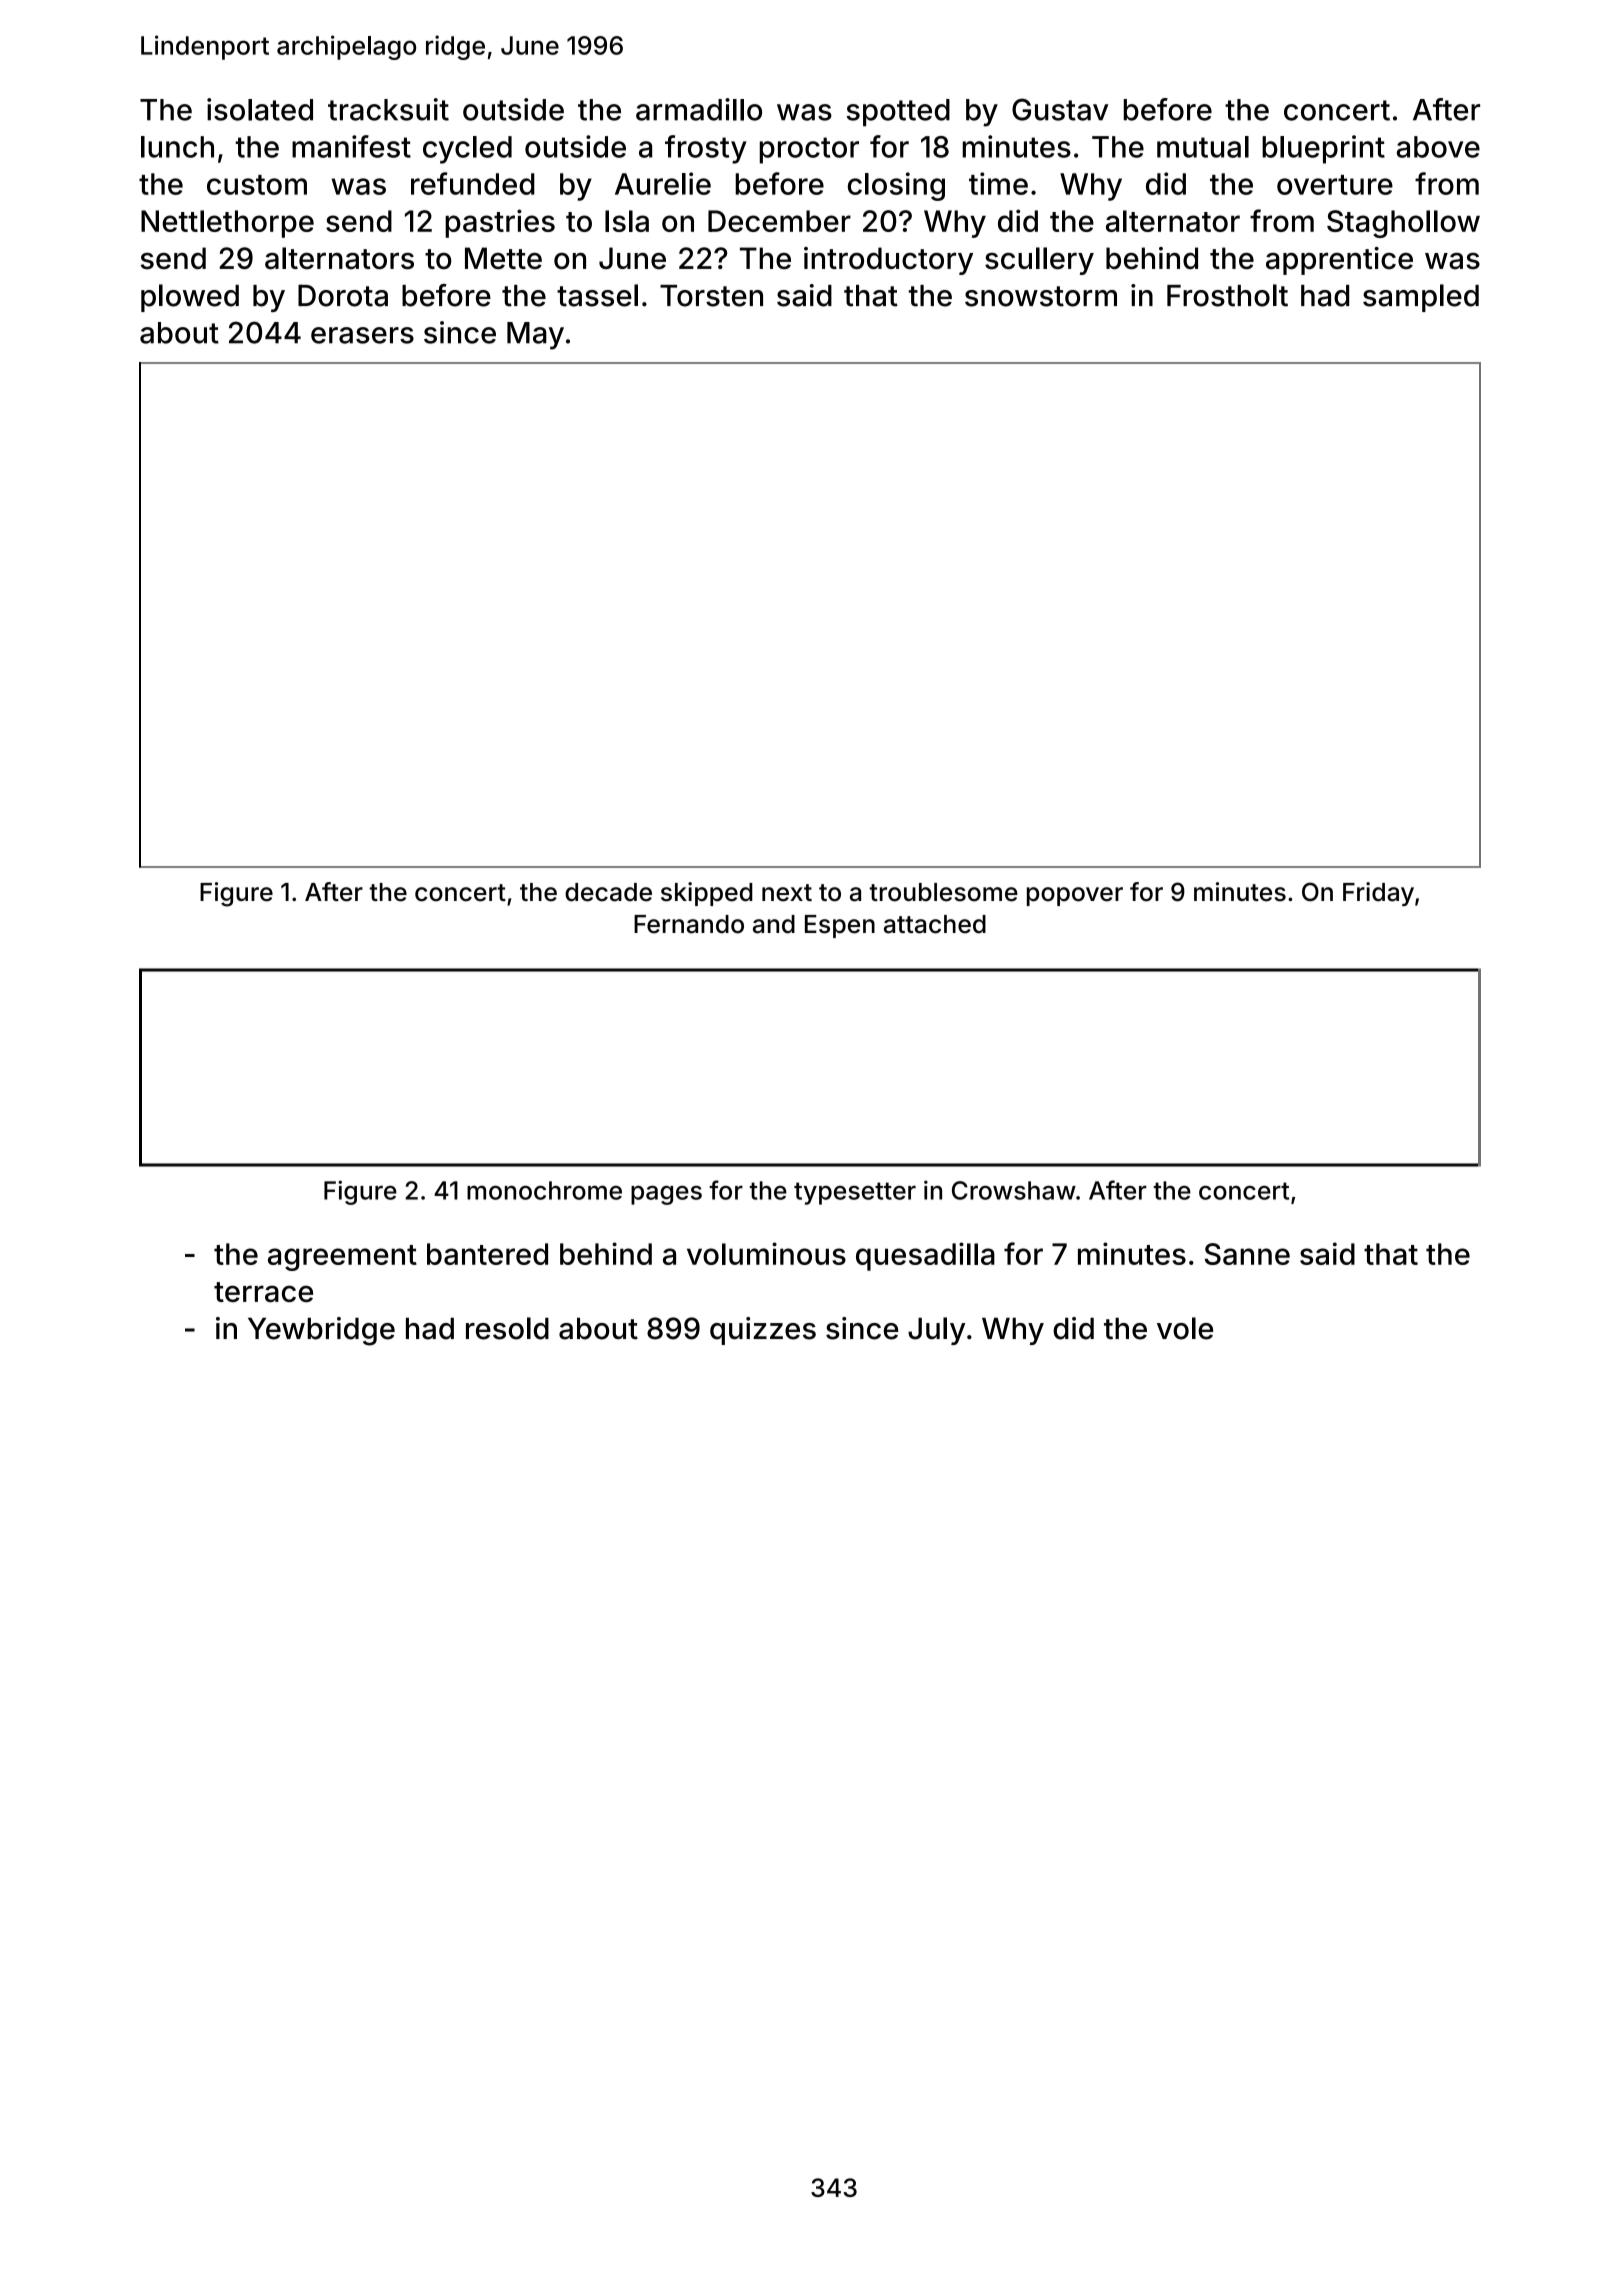 The width and height of the screenshot is (1620, 2292). I want to click on custom, so click(257, 185).
